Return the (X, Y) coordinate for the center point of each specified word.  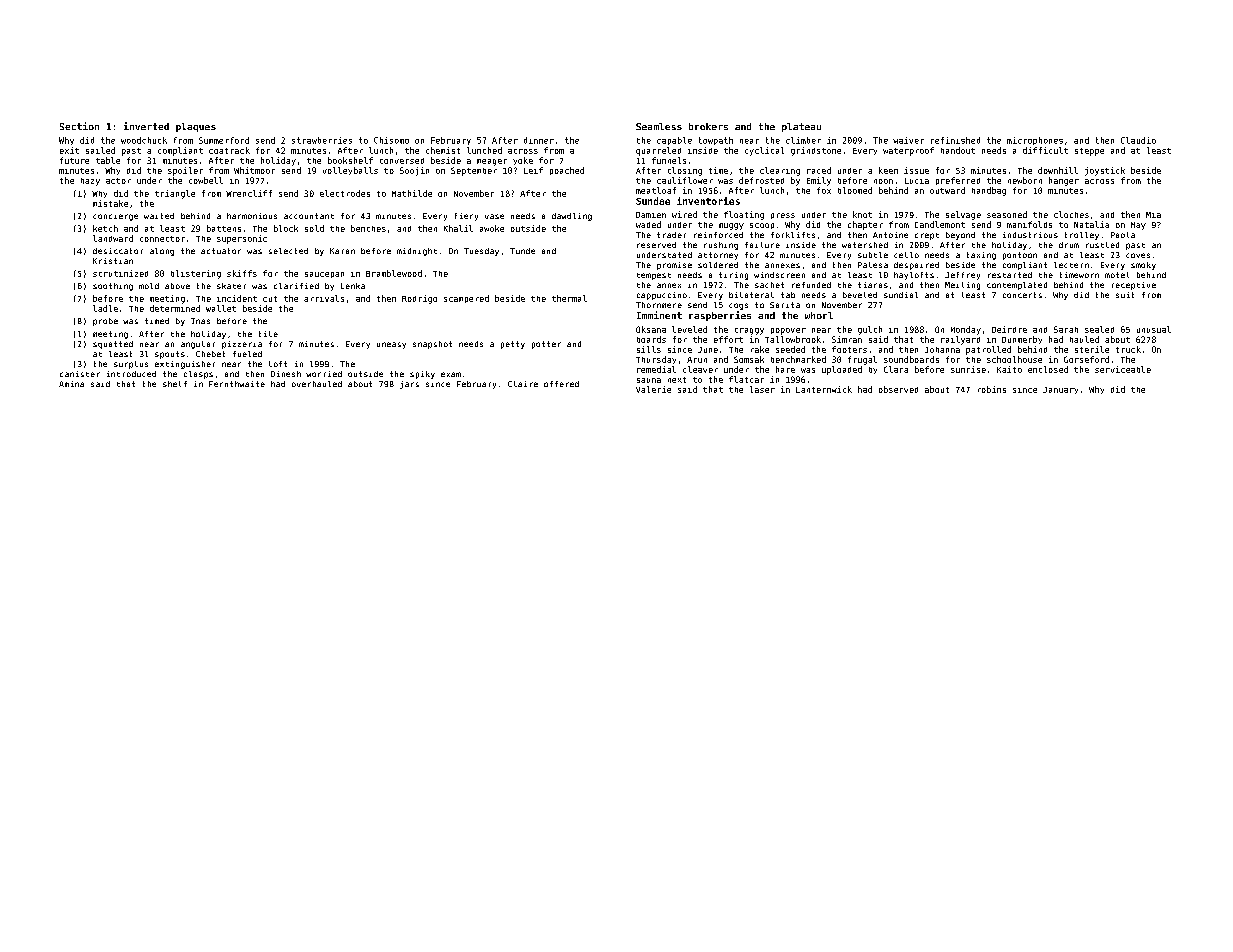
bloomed (855, 190)
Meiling (962, 286)
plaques (196, 127)
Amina (71, 384)
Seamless (659, 126)
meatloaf (656, 190)
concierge (115, 217)
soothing (113, 287)
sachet (769, 285)
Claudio (1138, 140)
